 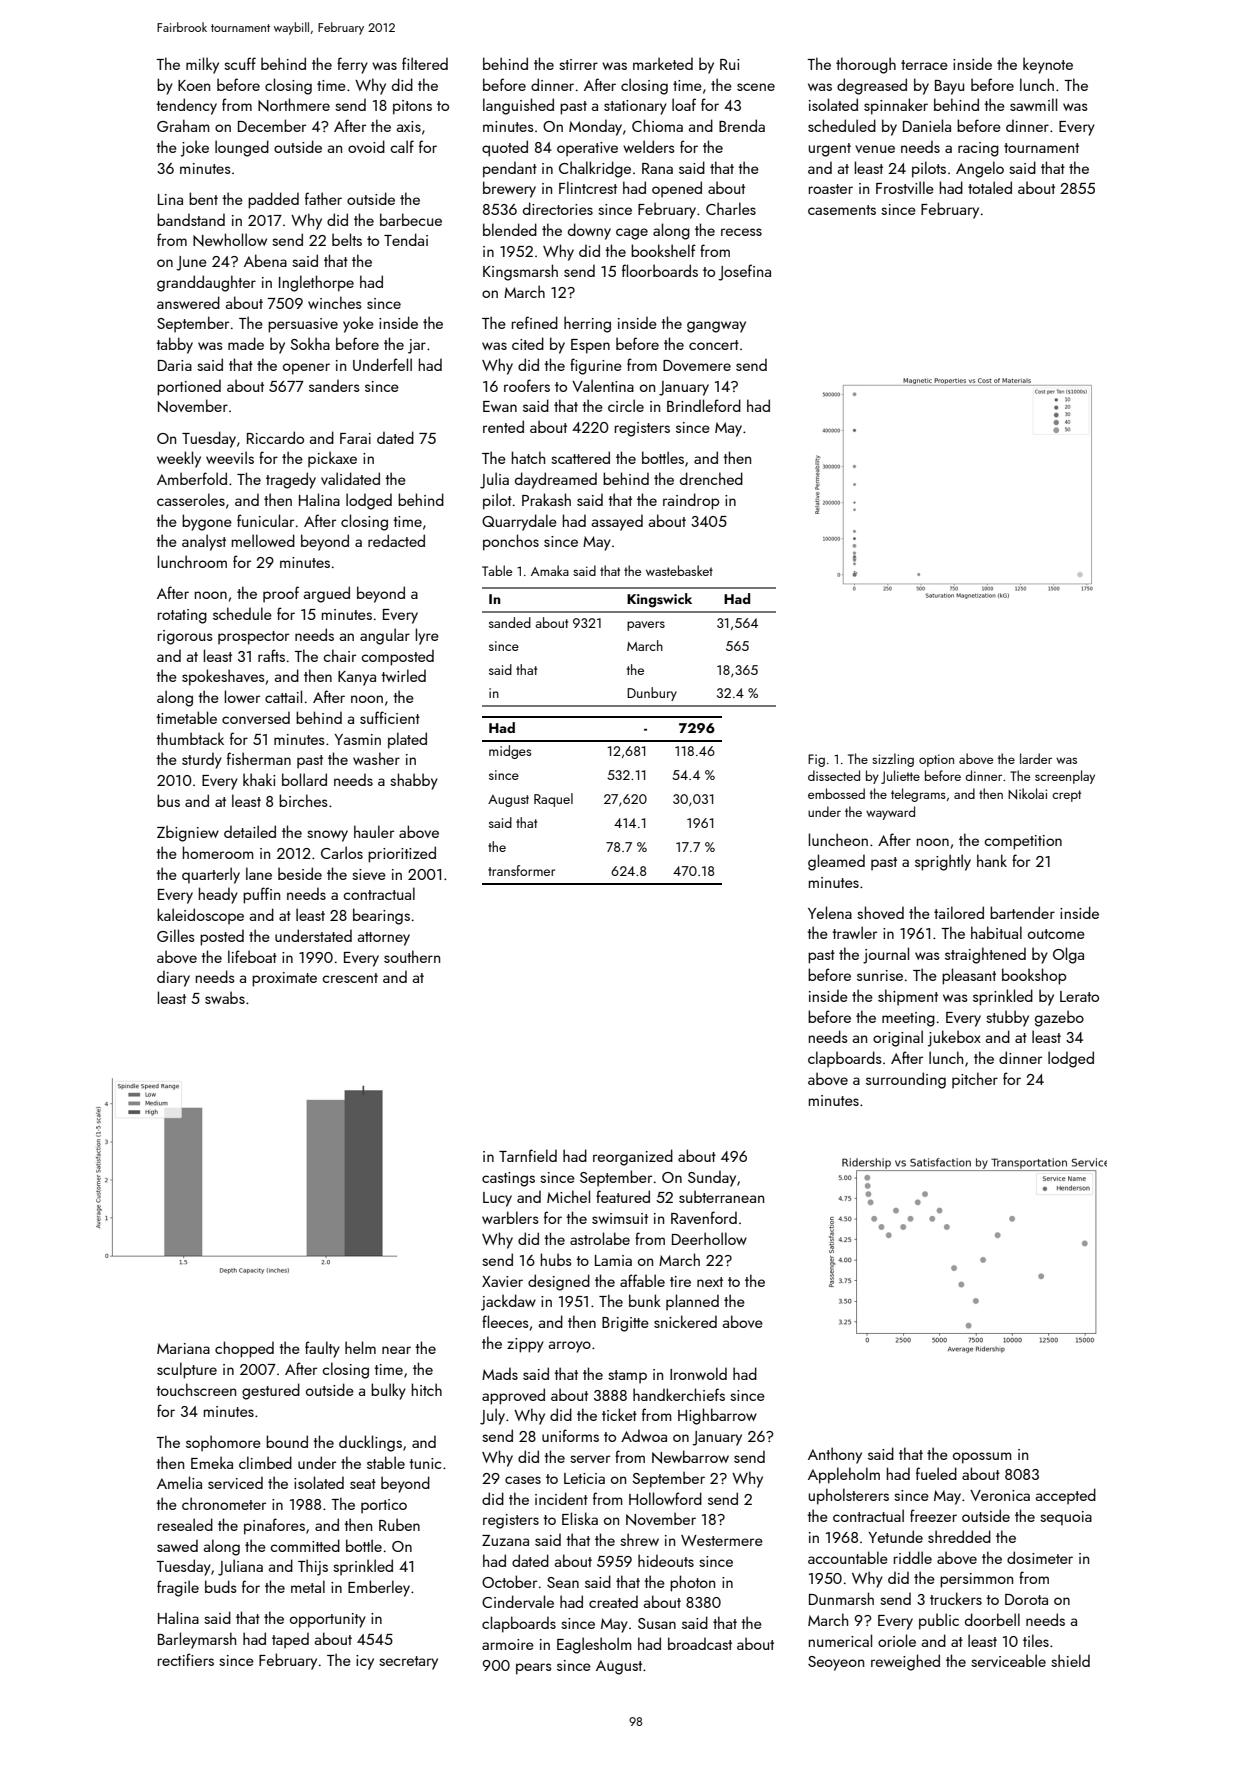 I want to click on pitons, so click(x=412, y=107).
